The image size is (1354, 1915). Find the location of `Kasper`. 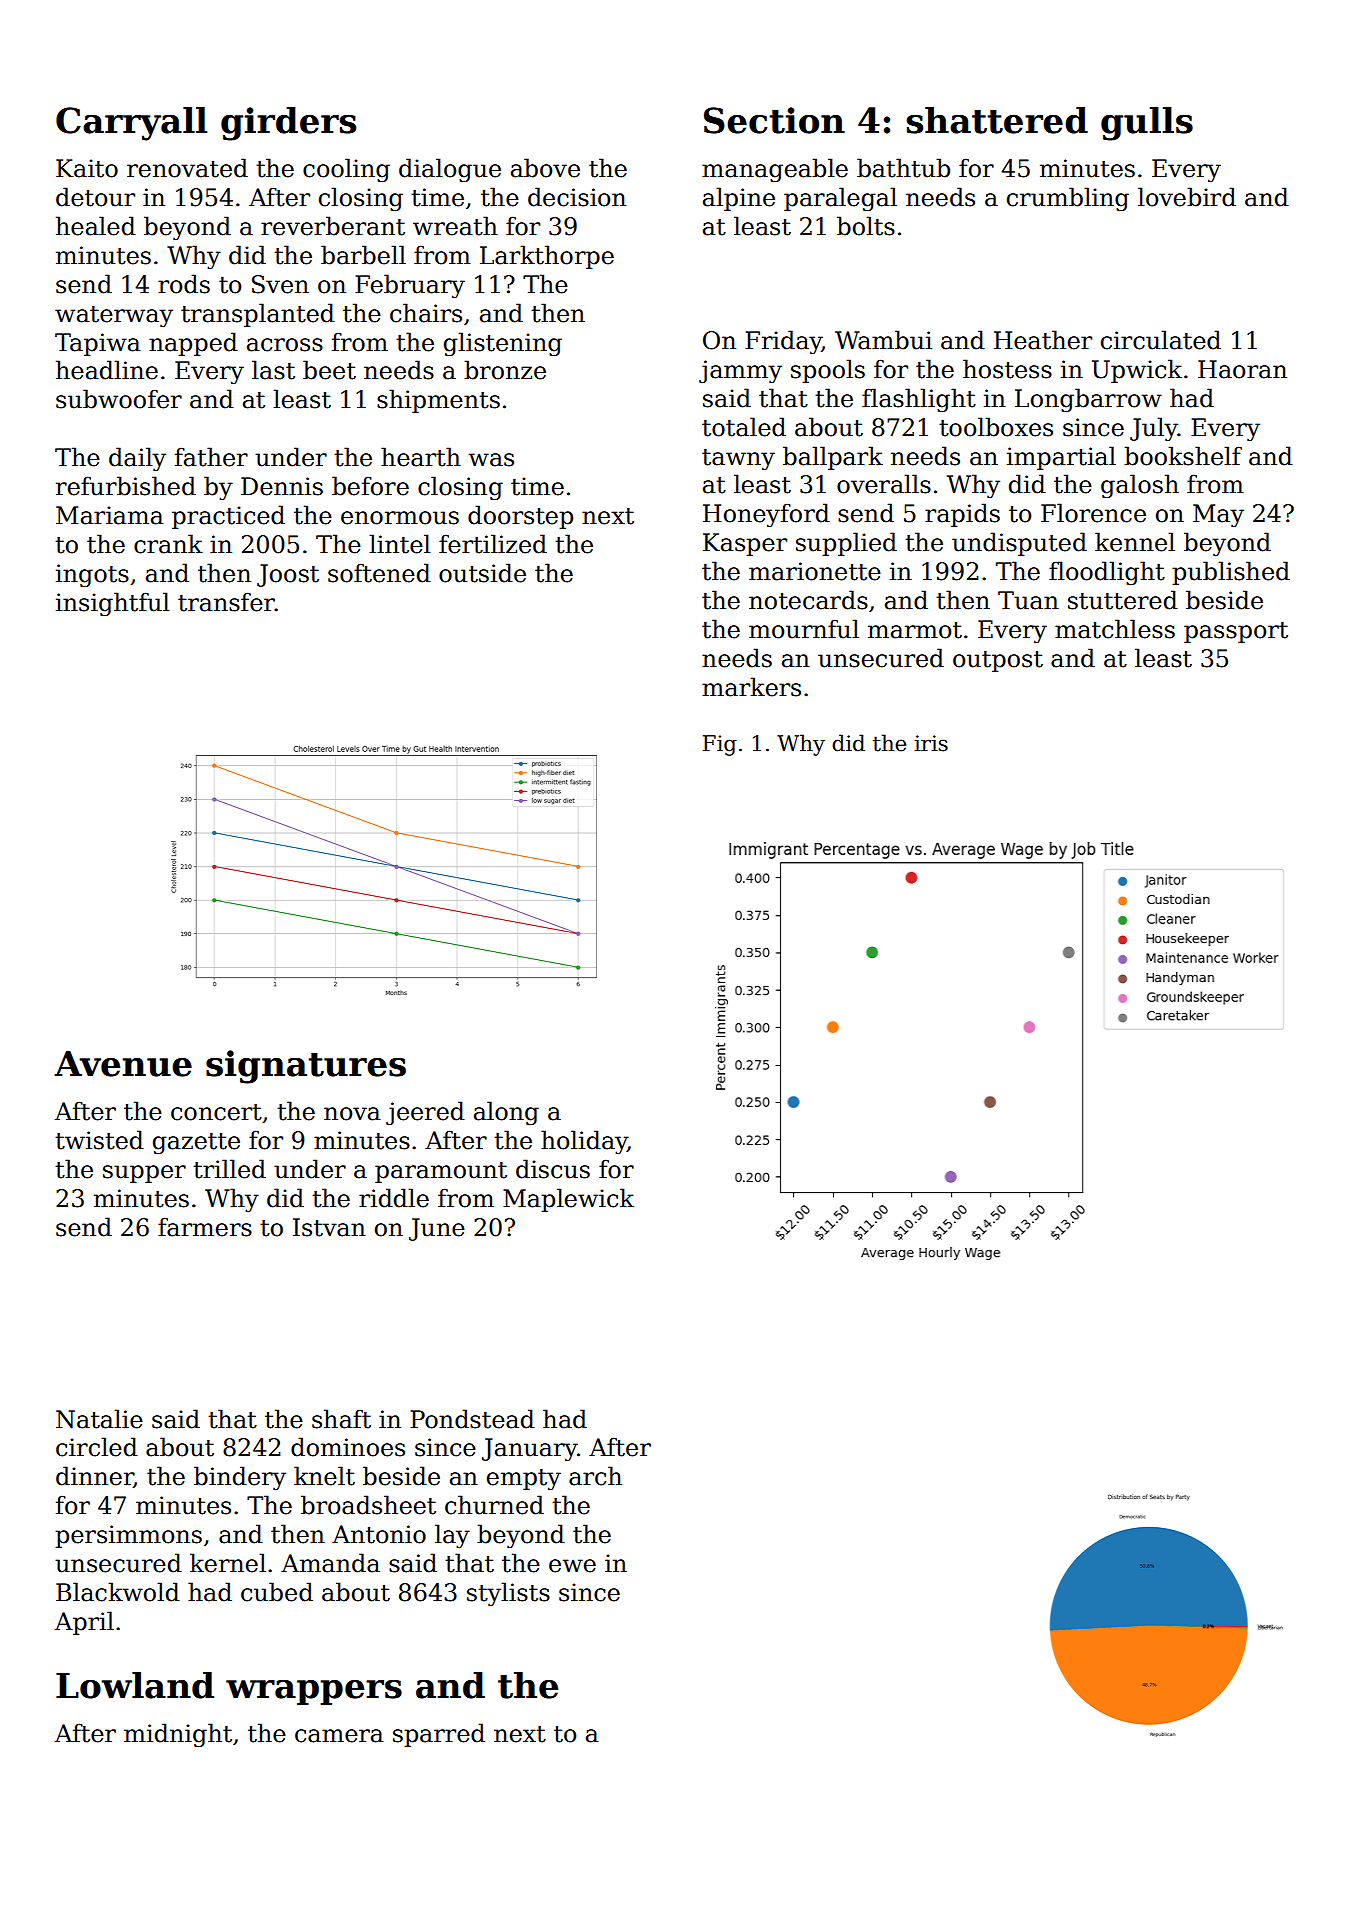

Kasper is located at coordinates (745, 544).
